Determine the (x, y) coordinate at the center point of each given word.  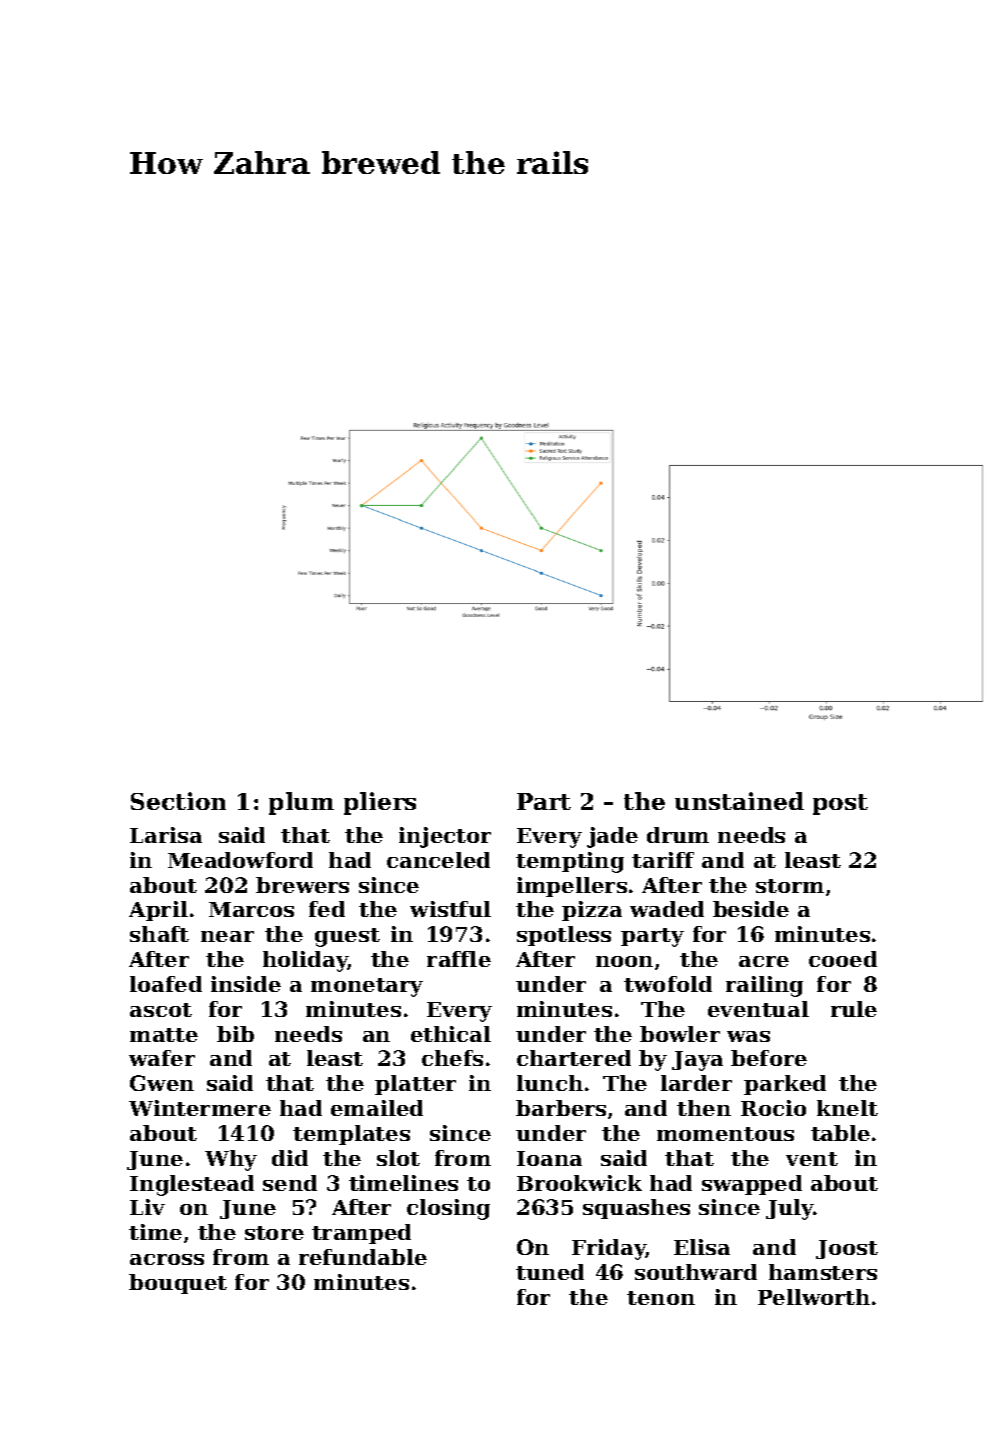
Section (178, 801)
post (840, 804)
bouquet (178, 1284)
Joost (847, 1249)
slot (398, 1158)
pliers (380, 803)
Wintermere (200, 1108)
